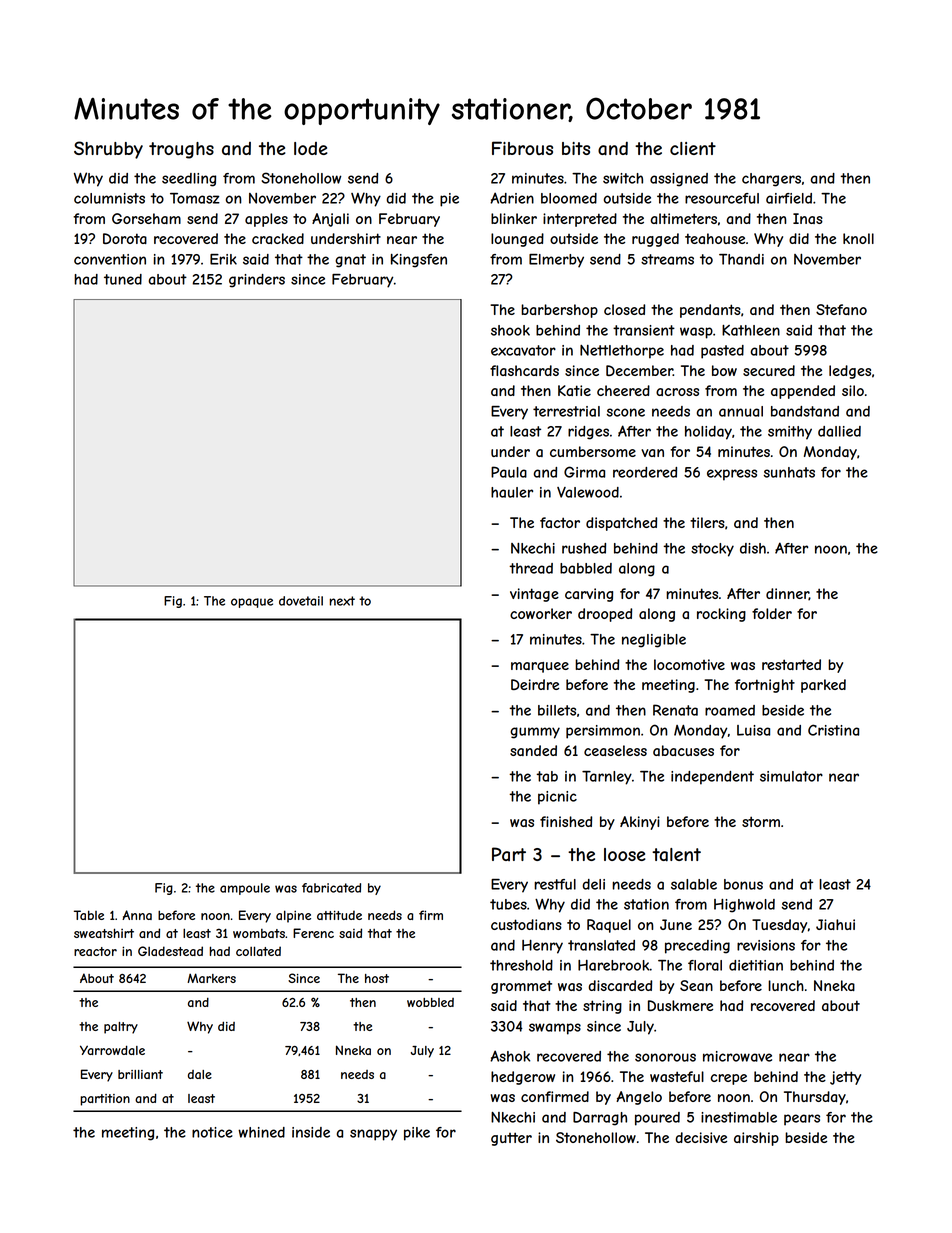  I want to click on simulator, so click(791, 776).
